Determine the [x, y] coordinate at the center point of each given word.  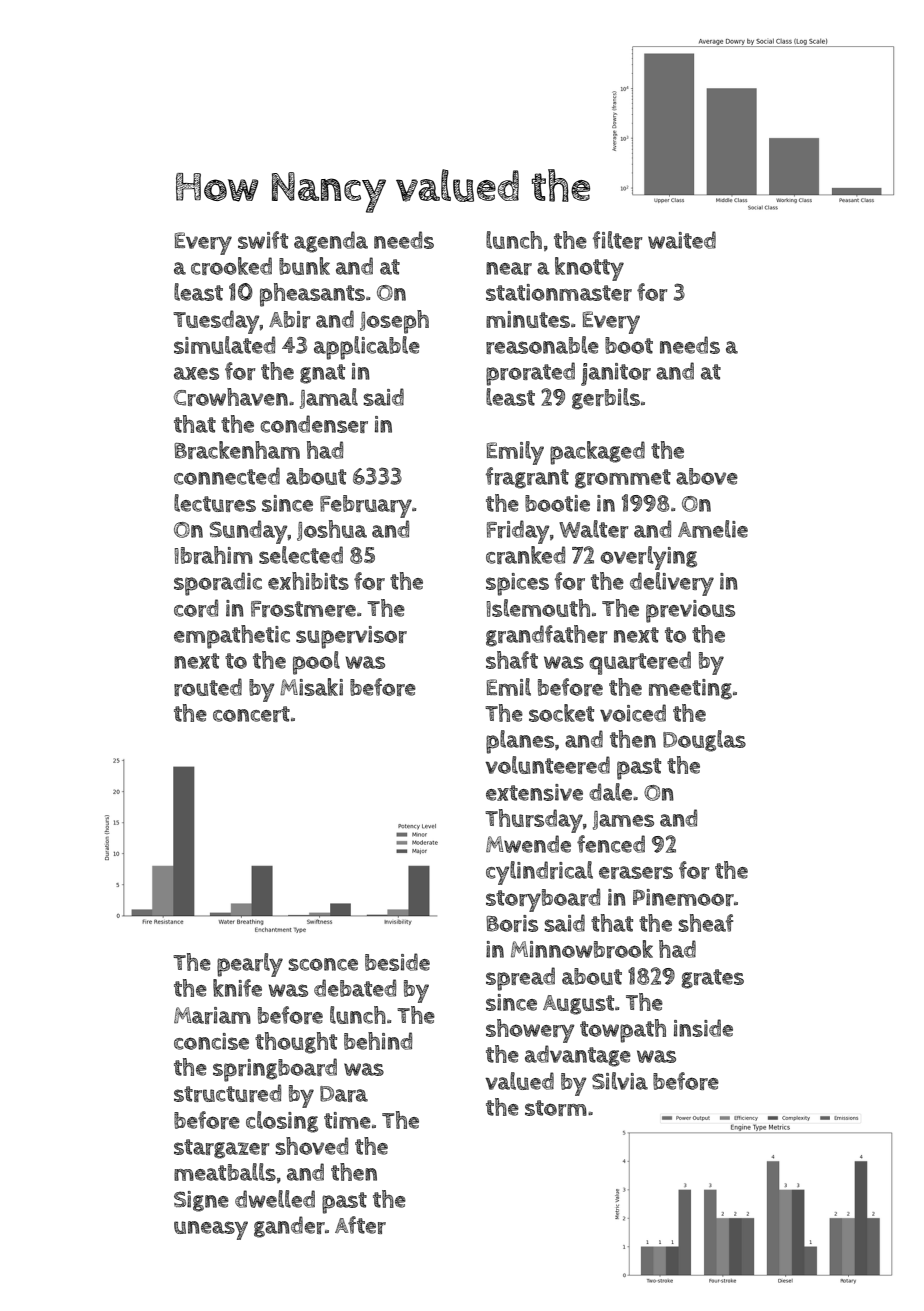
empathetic [232, 637]
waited [682, 240]
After [360, 1225]
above [707, 476]
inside [703, 1028]
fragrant [527, 478]
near [509, 268]
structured [227, 1093]
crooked [231, 266]
